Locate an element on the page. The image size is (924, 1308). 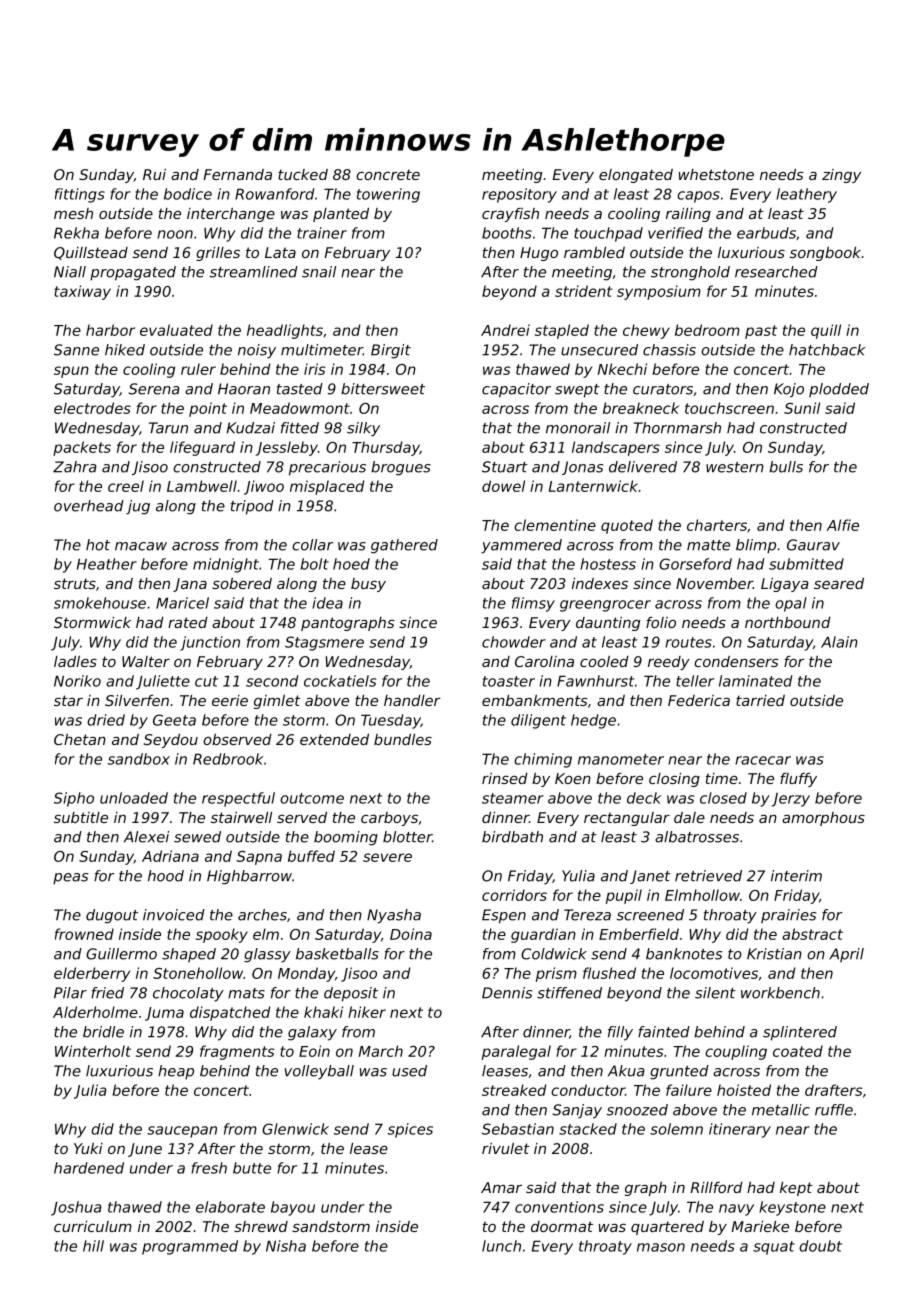
handler is located at coordinates (412, 700).
